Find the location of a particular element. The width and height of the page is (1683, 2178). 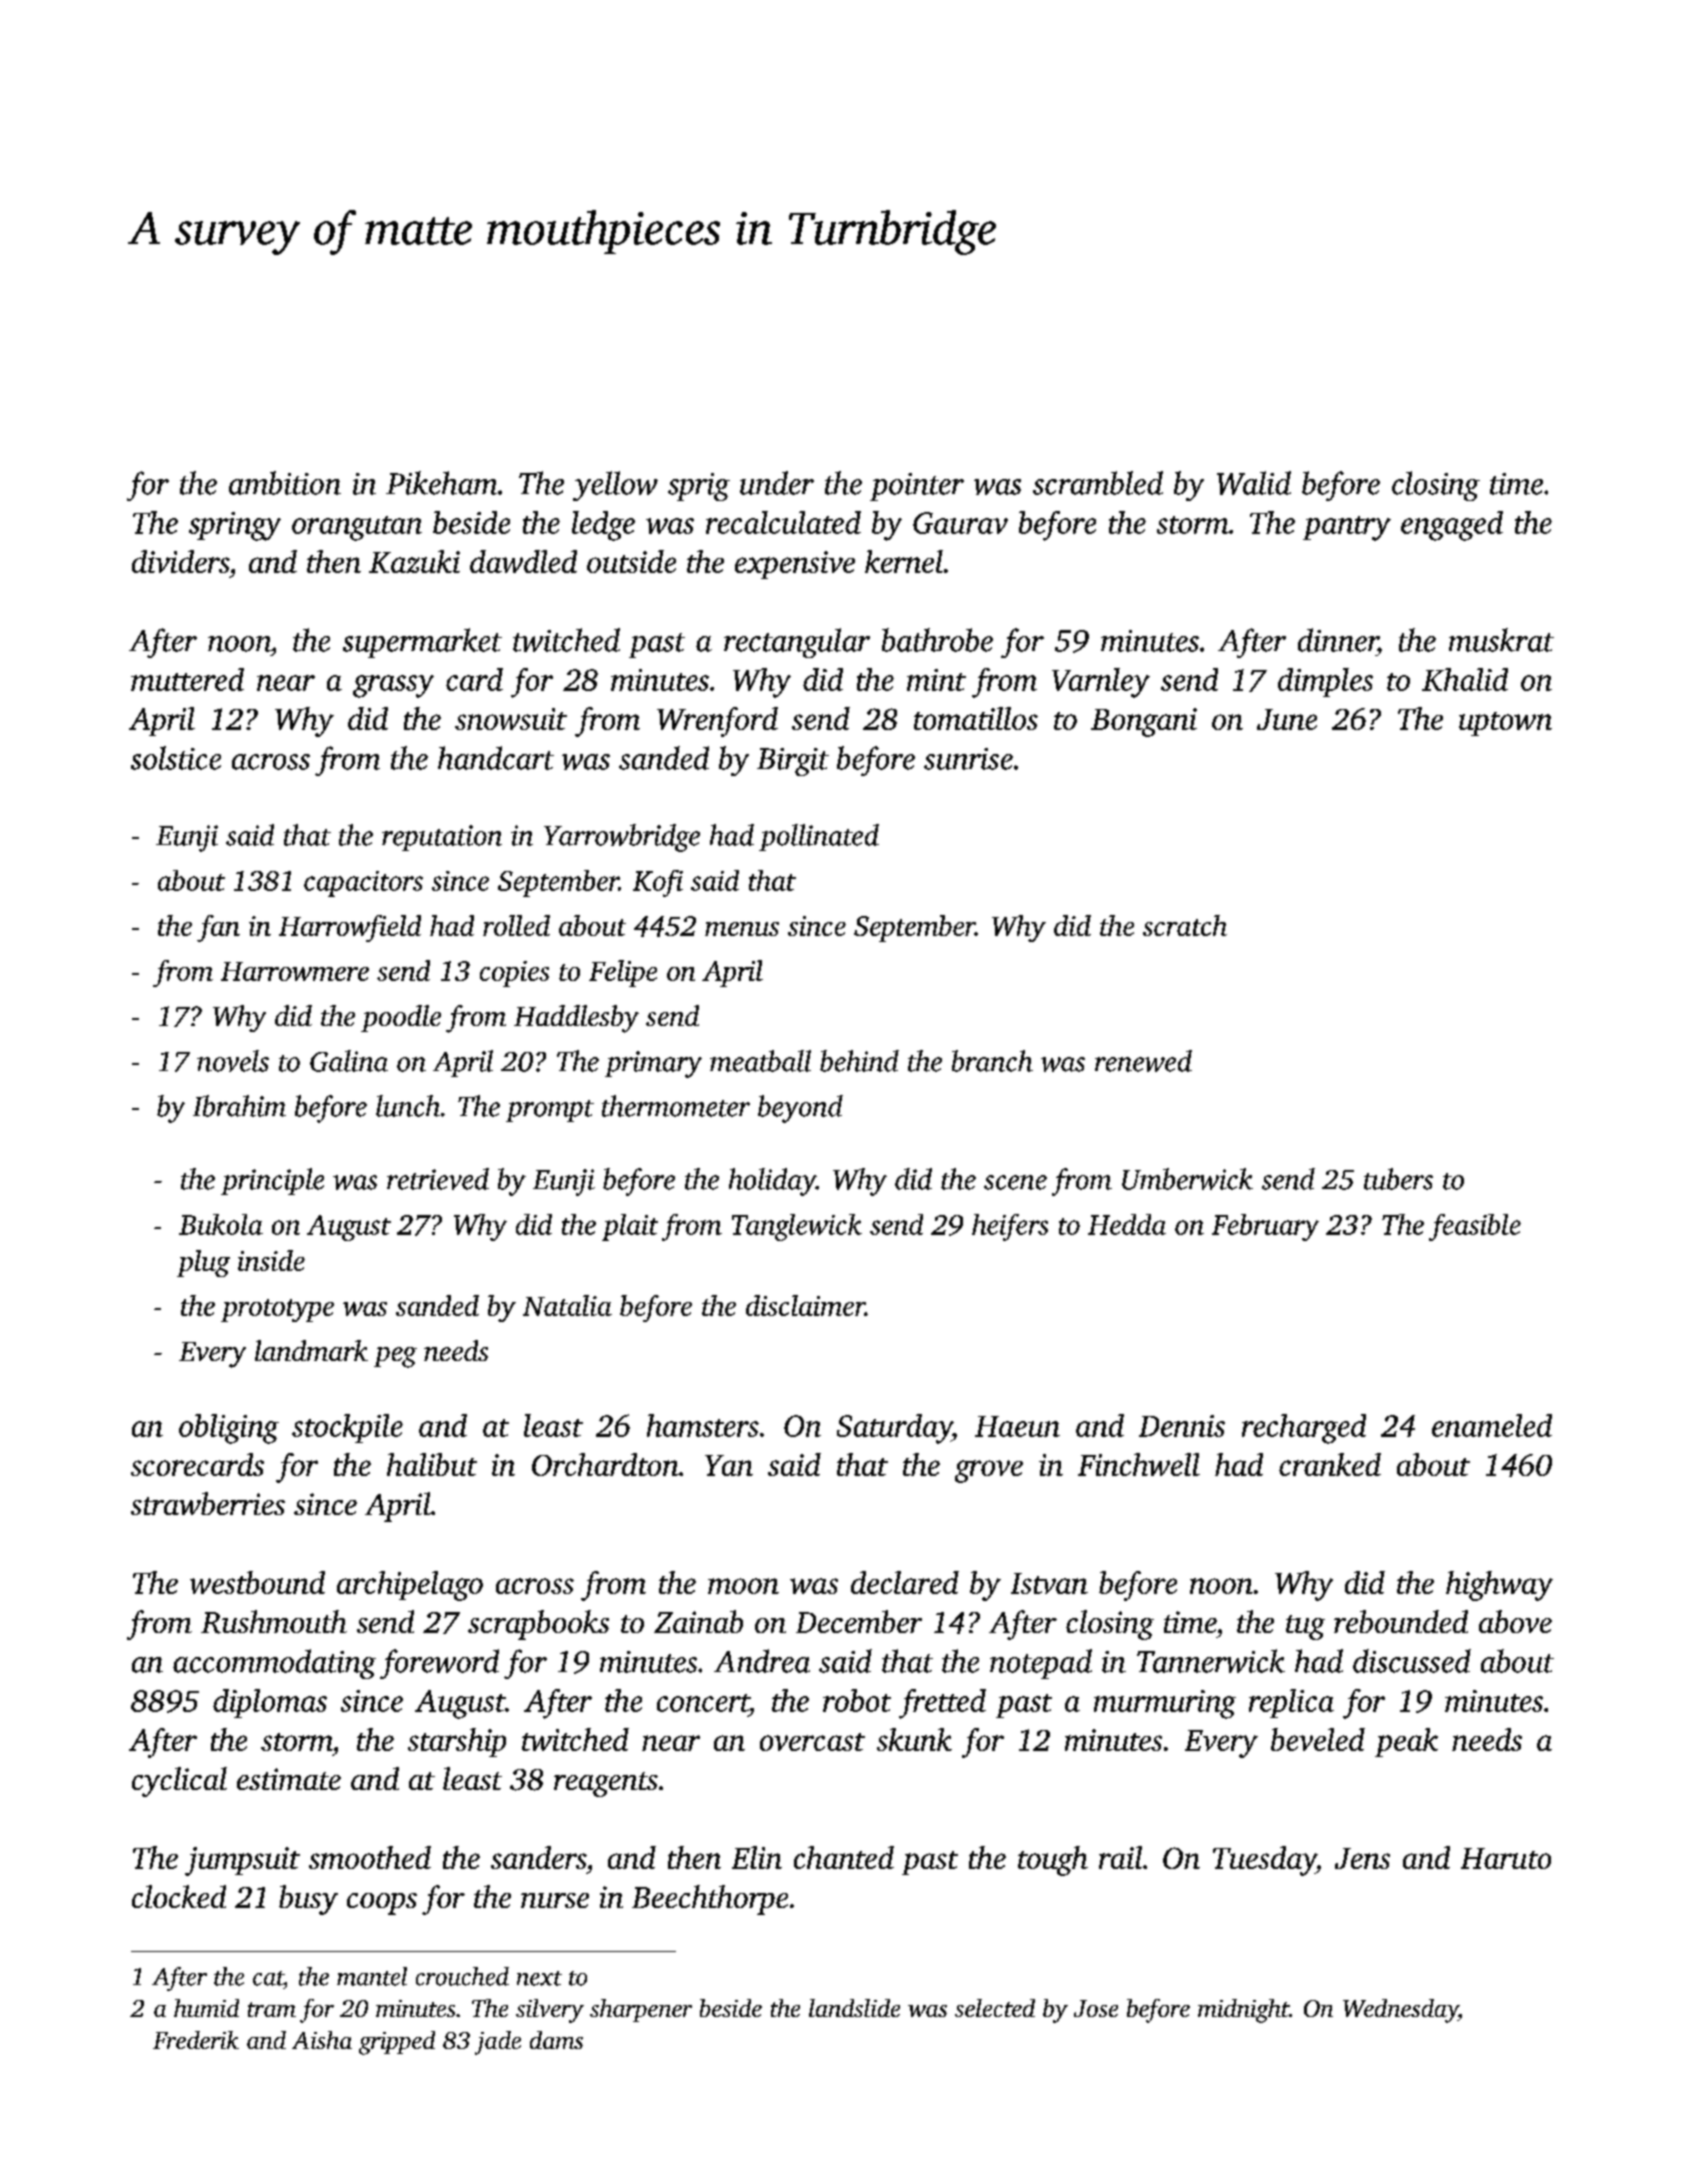

sprig is located at coordinates (699, 487).
